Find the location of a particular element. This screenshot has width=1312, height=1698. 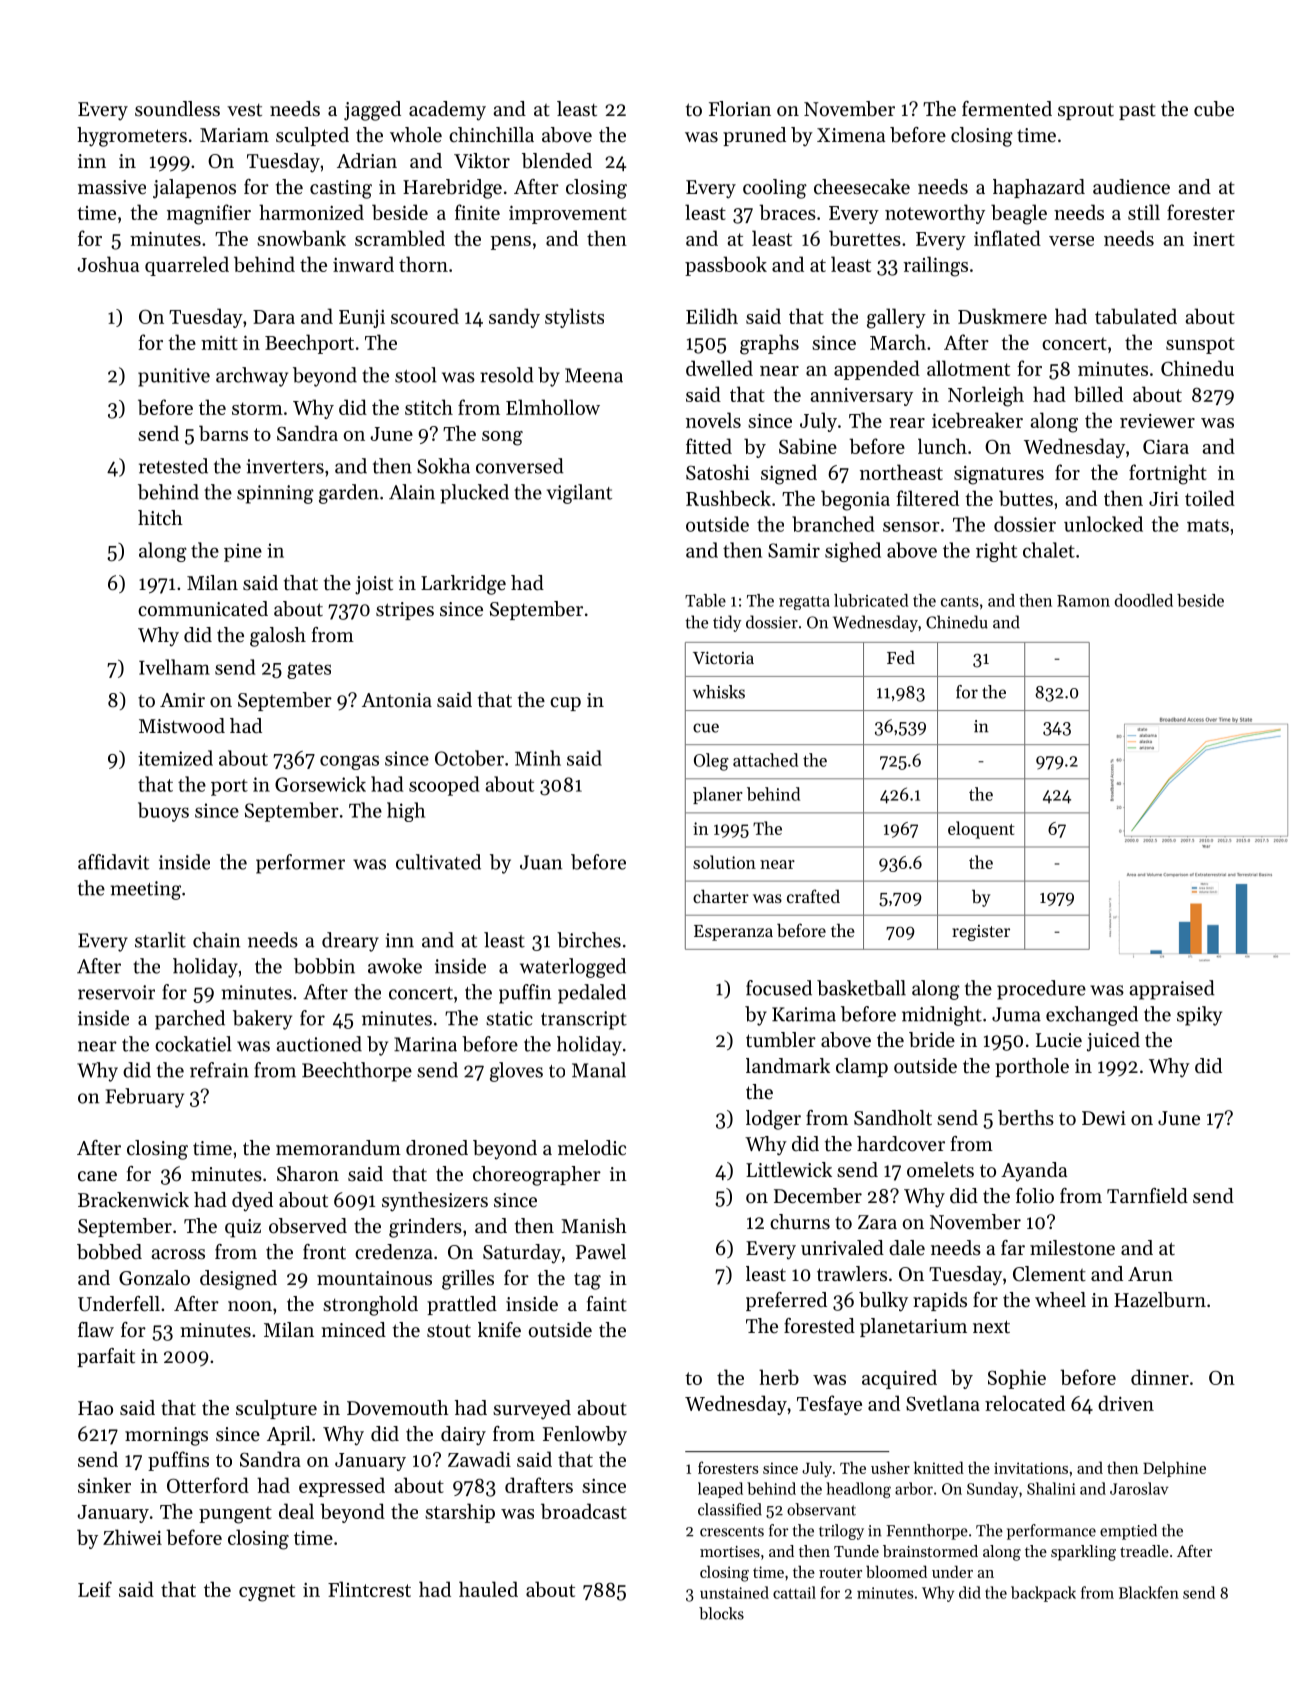

cube is located at coordinates (1214, 109).
